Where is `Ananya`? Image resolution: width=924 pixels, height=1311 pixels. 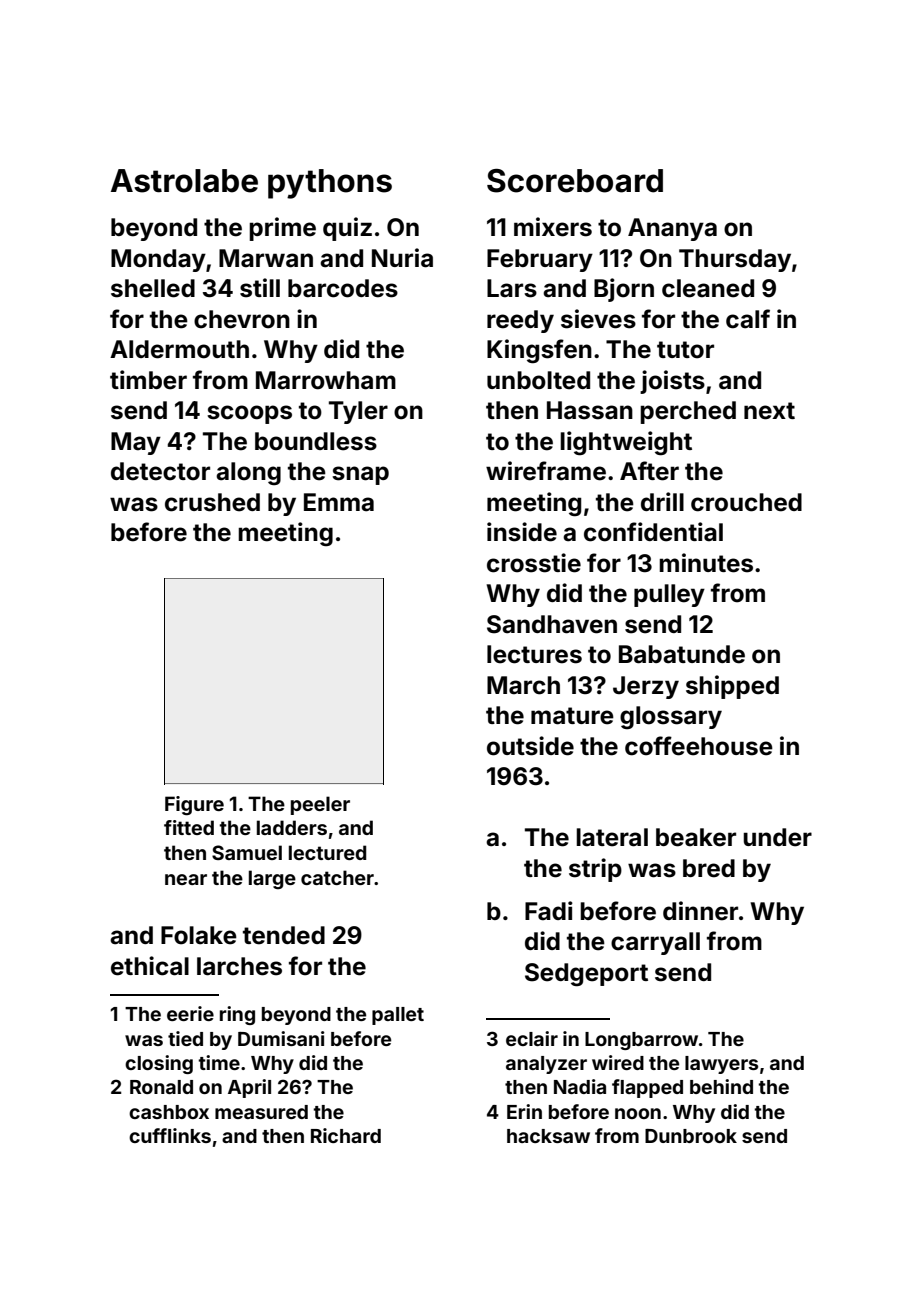
Ananya is located at coordinates (672, 229).
